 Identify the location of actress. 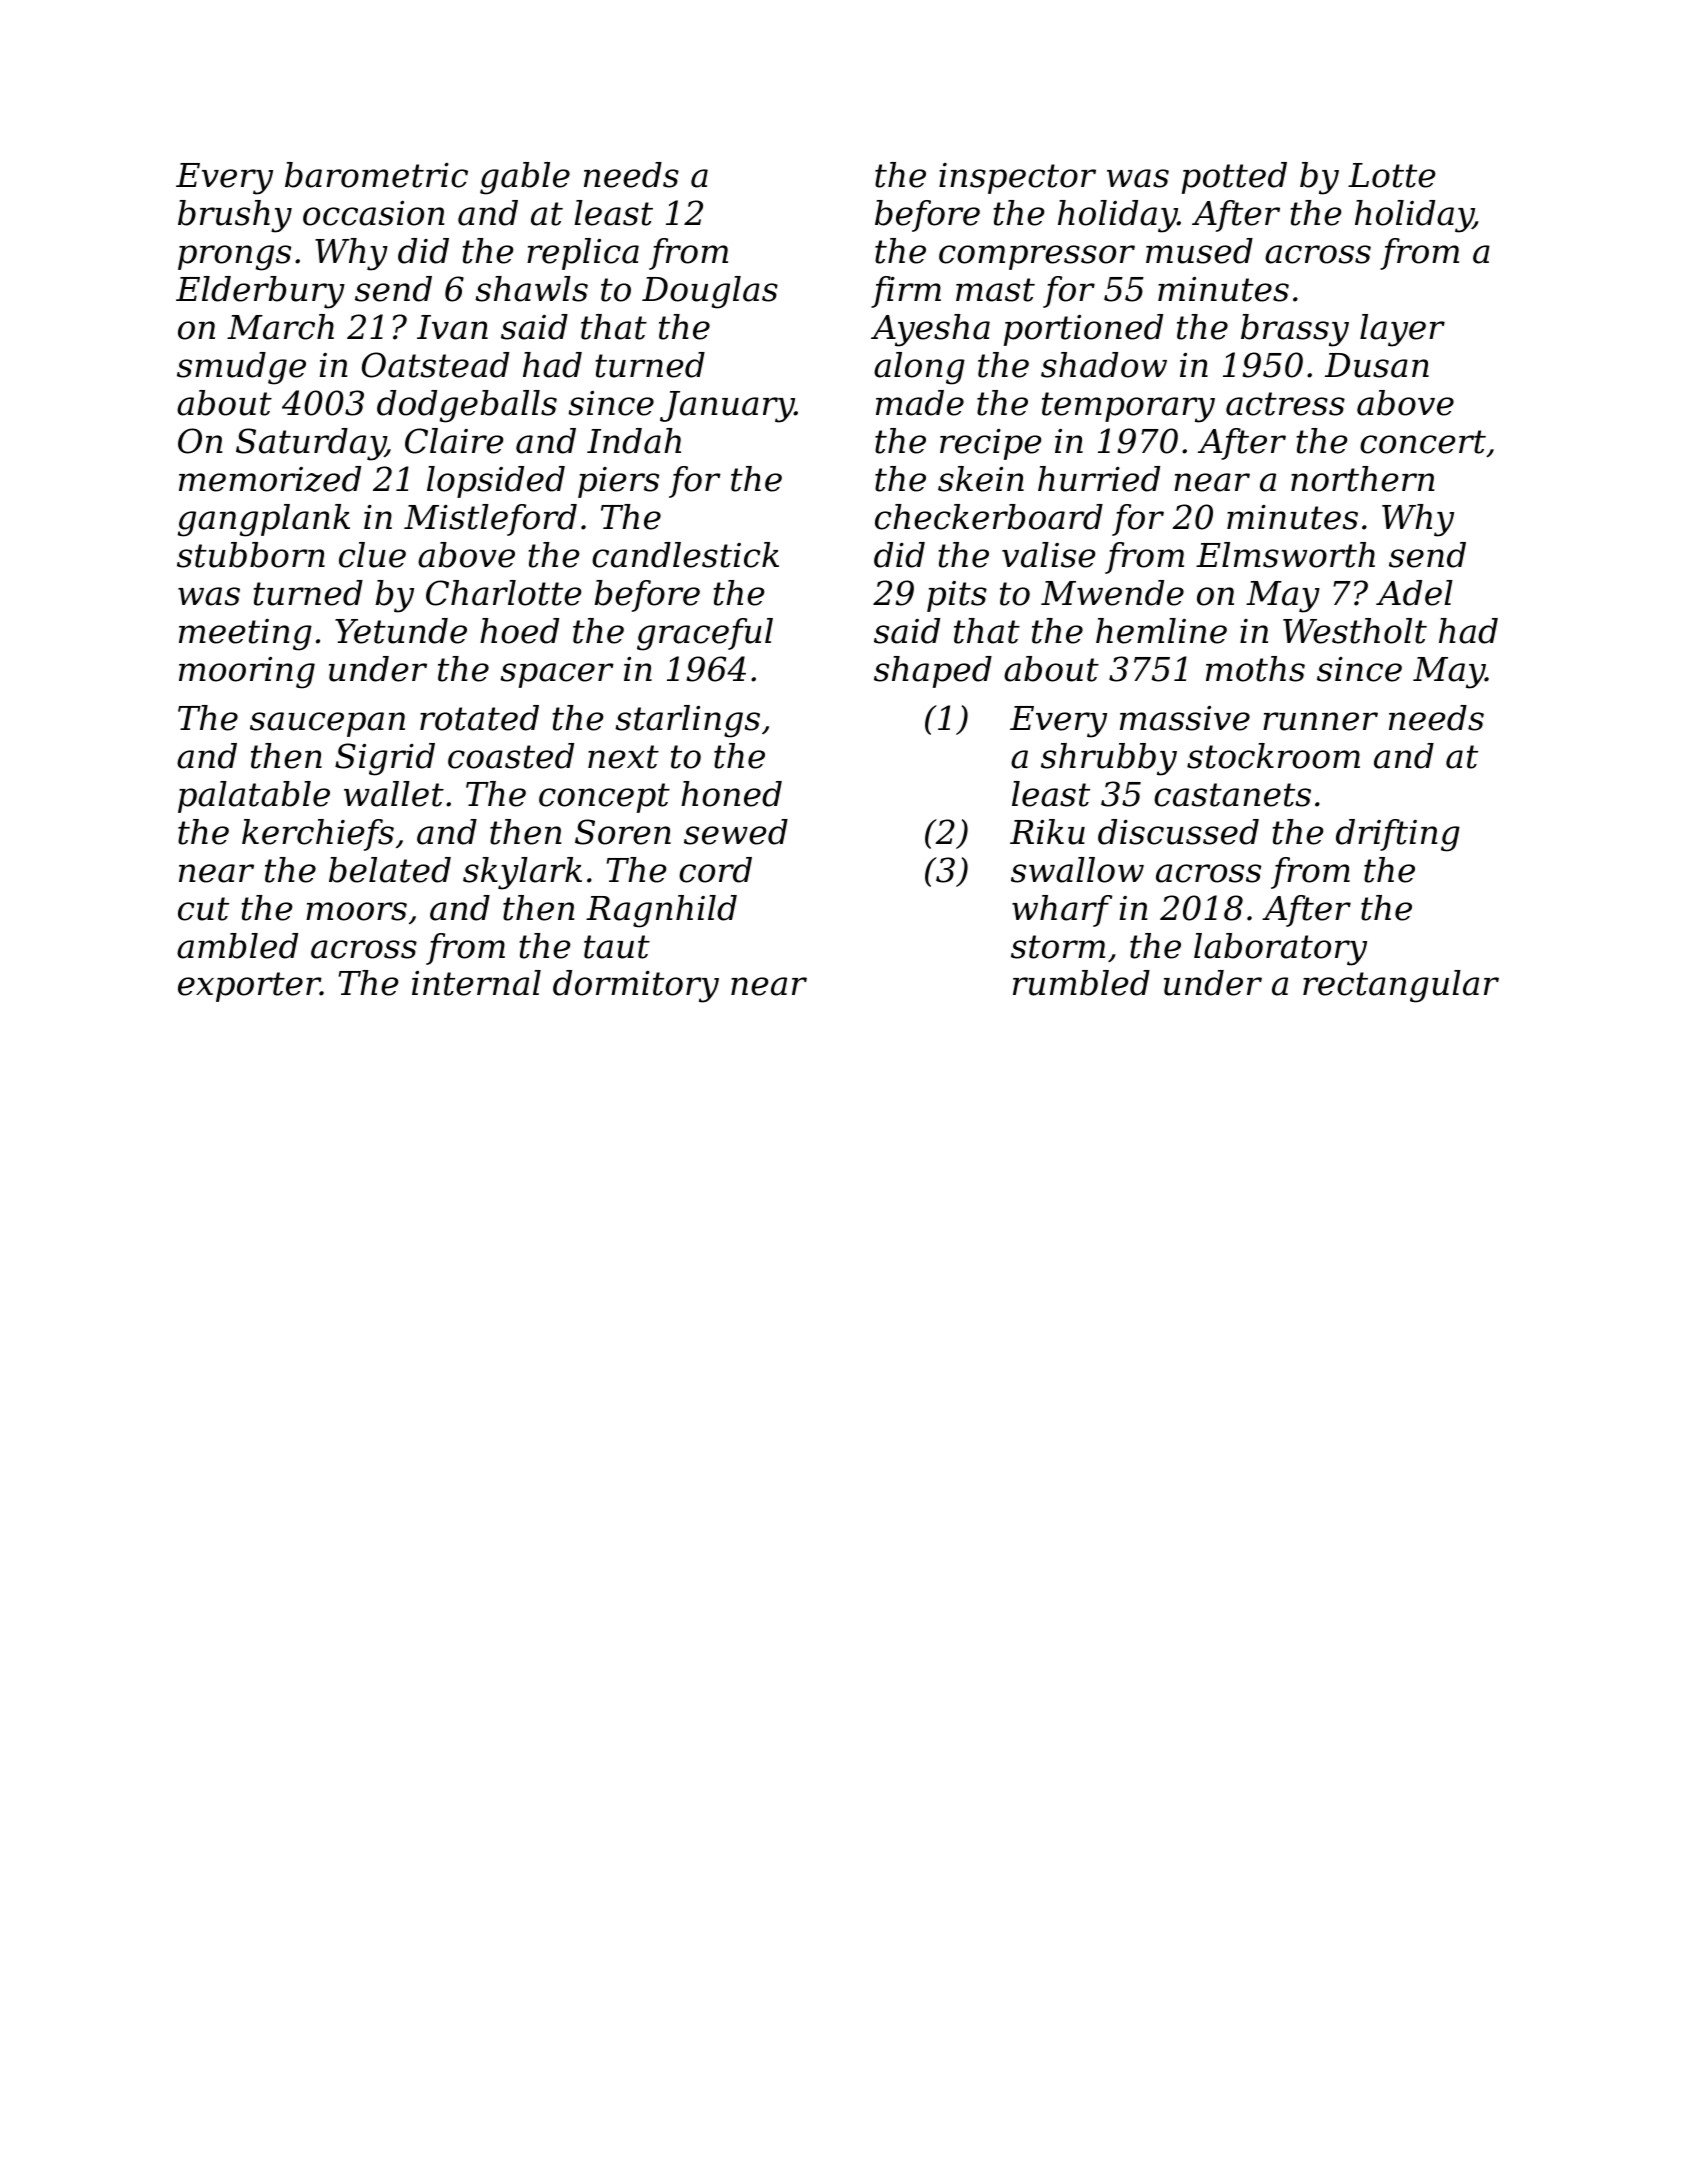
(1285, 404).
